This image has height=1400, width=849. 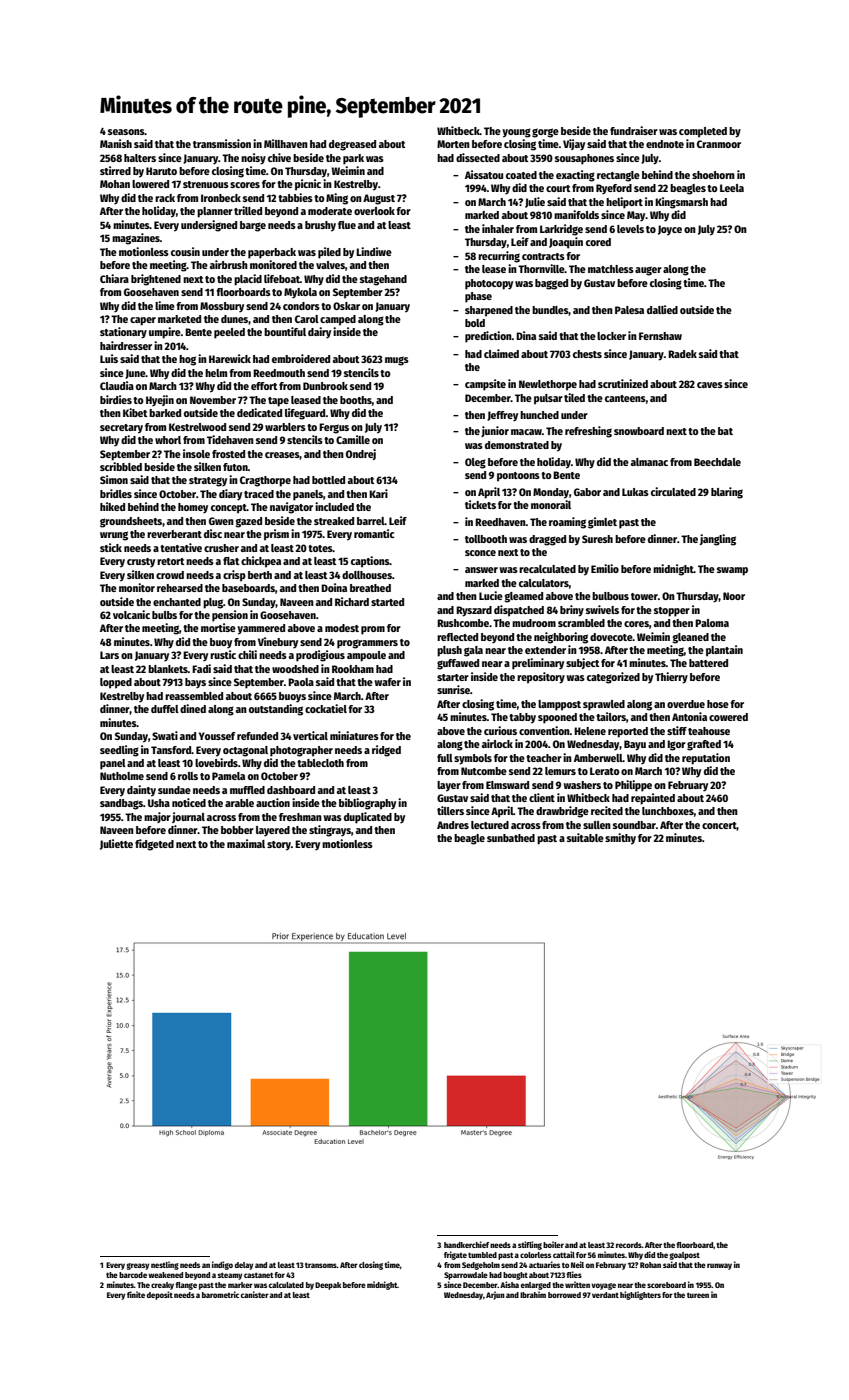 I want to click on chive, so click(x=279, y=157).
